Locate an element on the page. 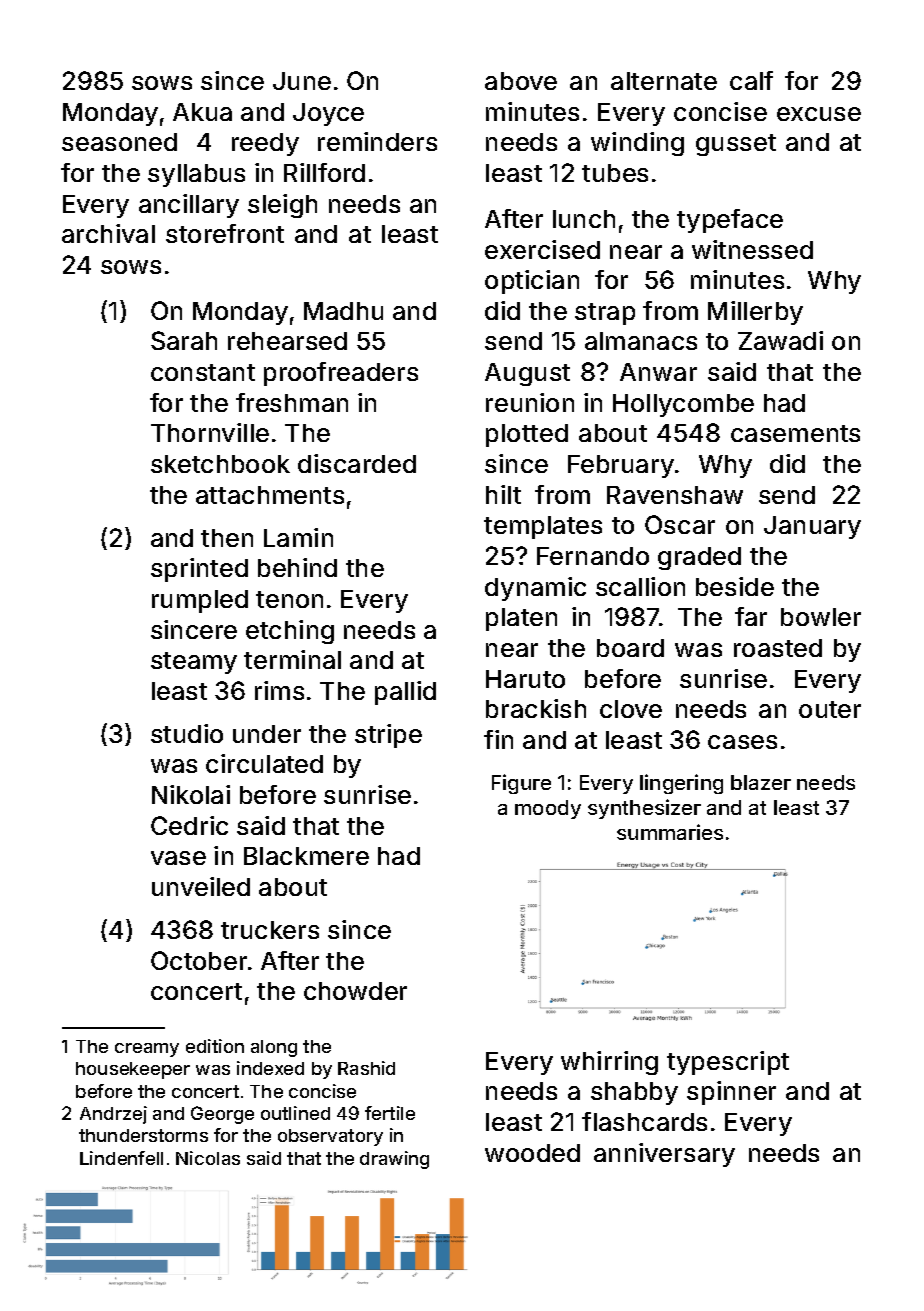 This document has width=924, height=1311. gusset is located at coordinates (736, 145).
